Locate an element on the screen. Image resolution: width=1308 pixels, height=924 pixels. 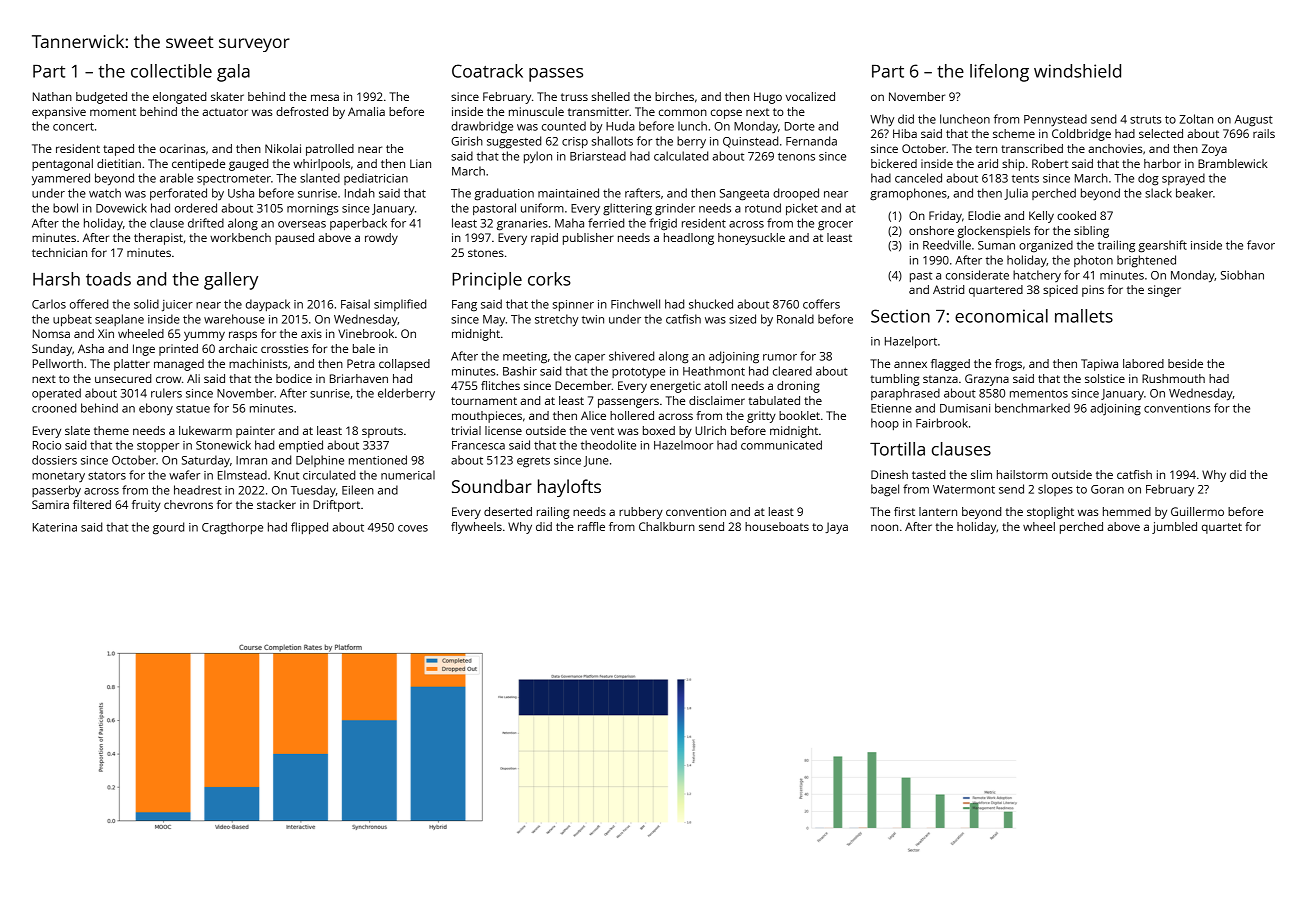
caper is located at coordinates (590, 358).
